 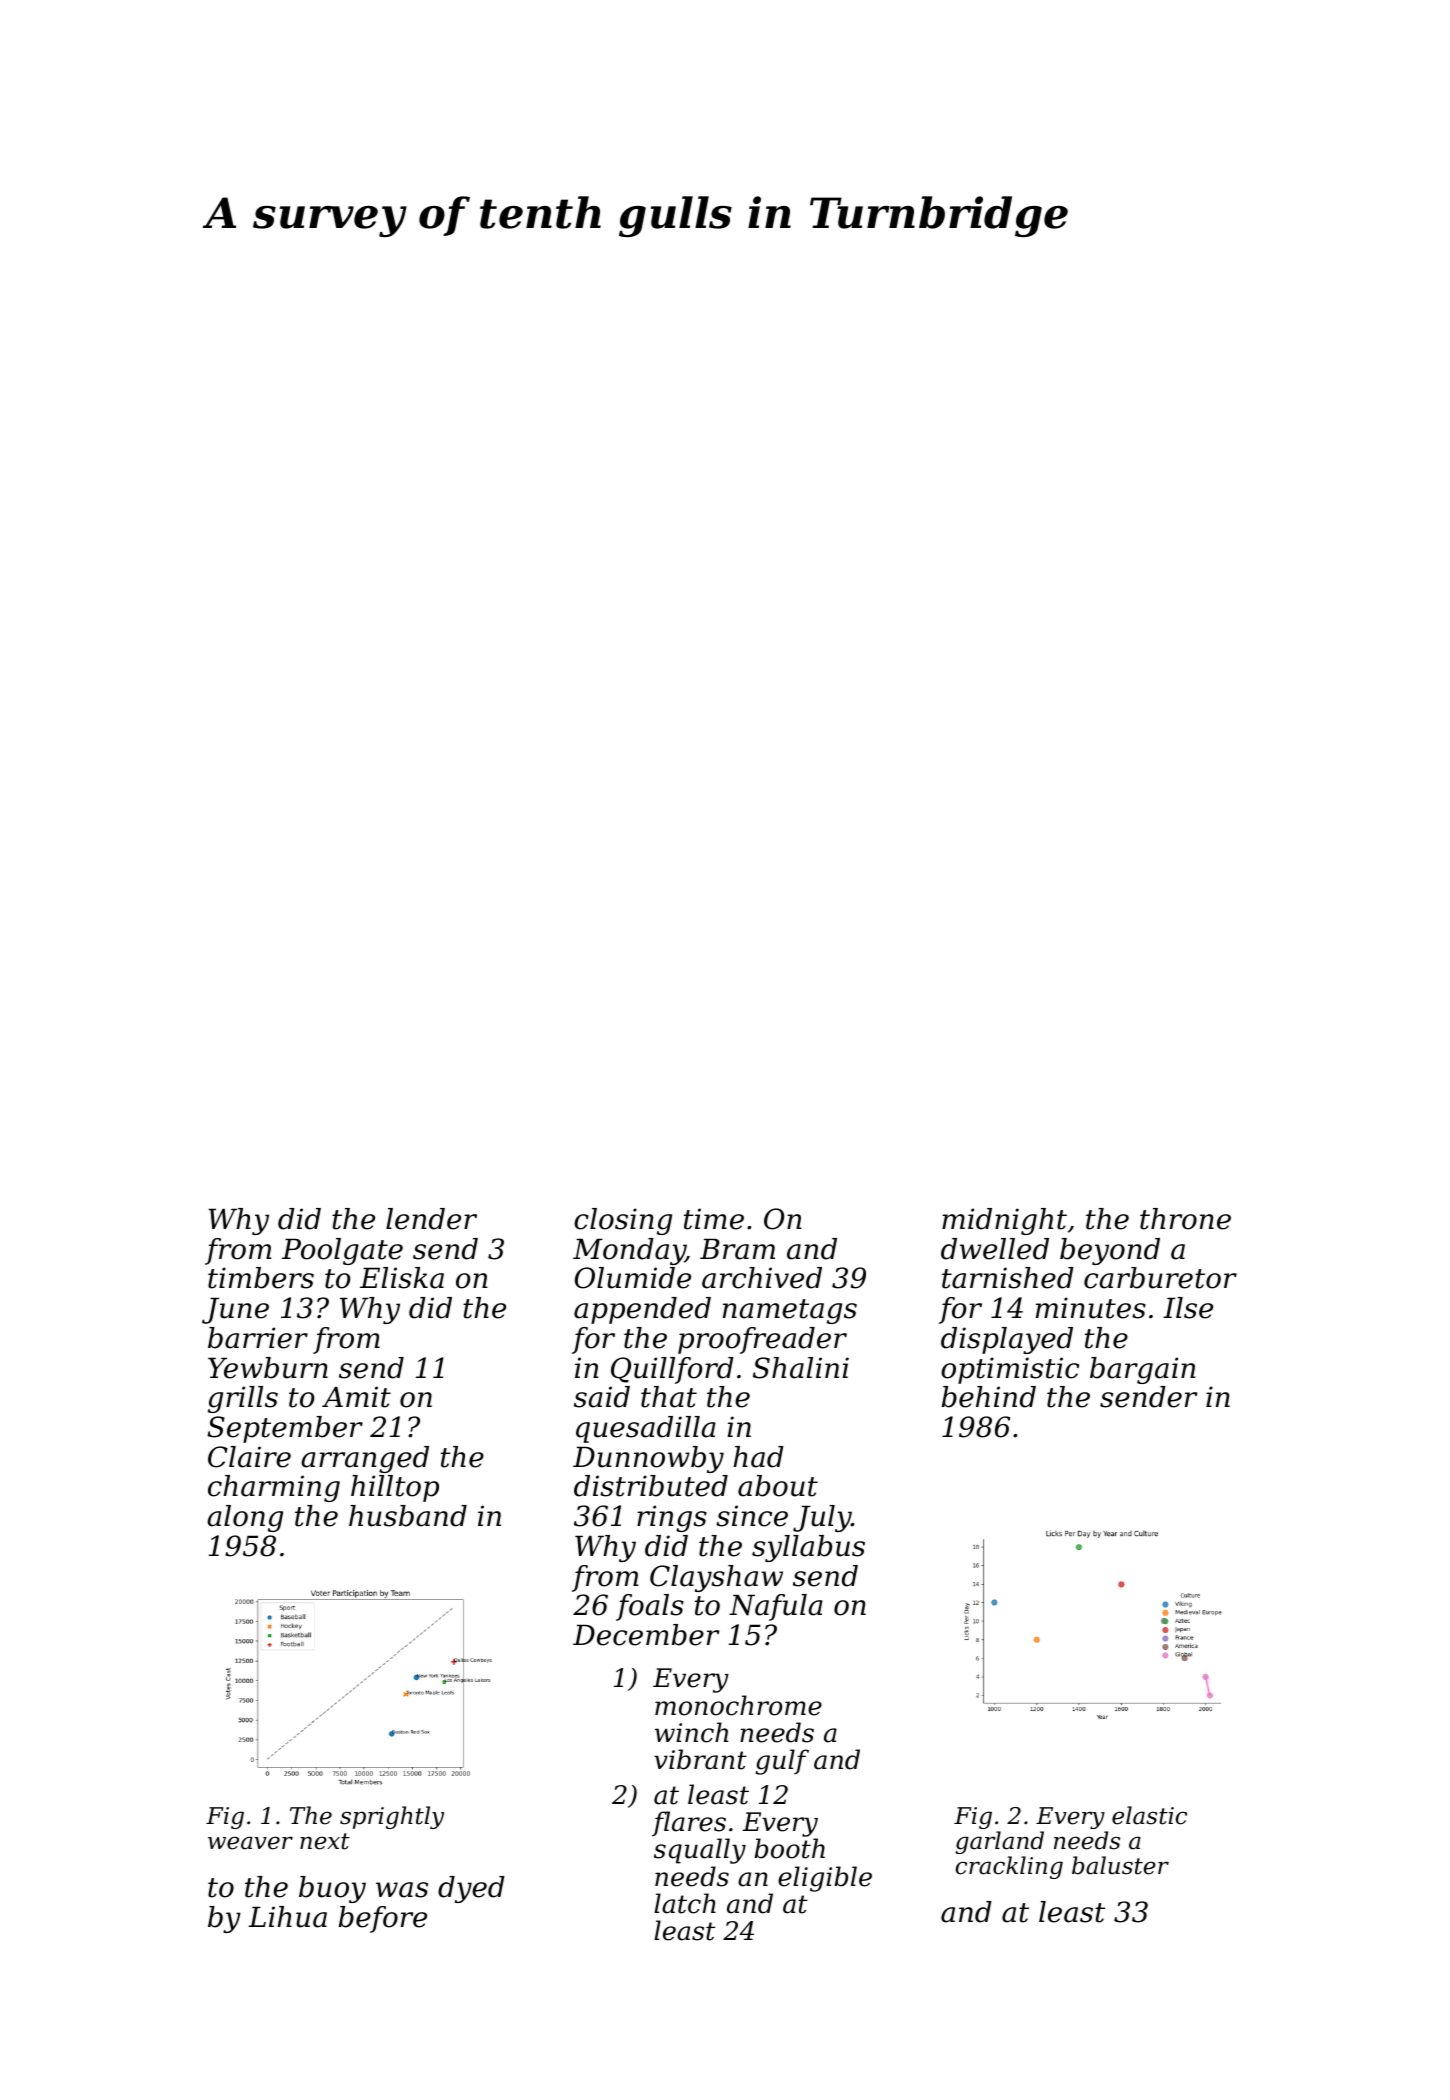 What do you see at coordinates (1120, 1865) in the screenshot?
I see `baluster` at bounding box center [1120, 1865].
